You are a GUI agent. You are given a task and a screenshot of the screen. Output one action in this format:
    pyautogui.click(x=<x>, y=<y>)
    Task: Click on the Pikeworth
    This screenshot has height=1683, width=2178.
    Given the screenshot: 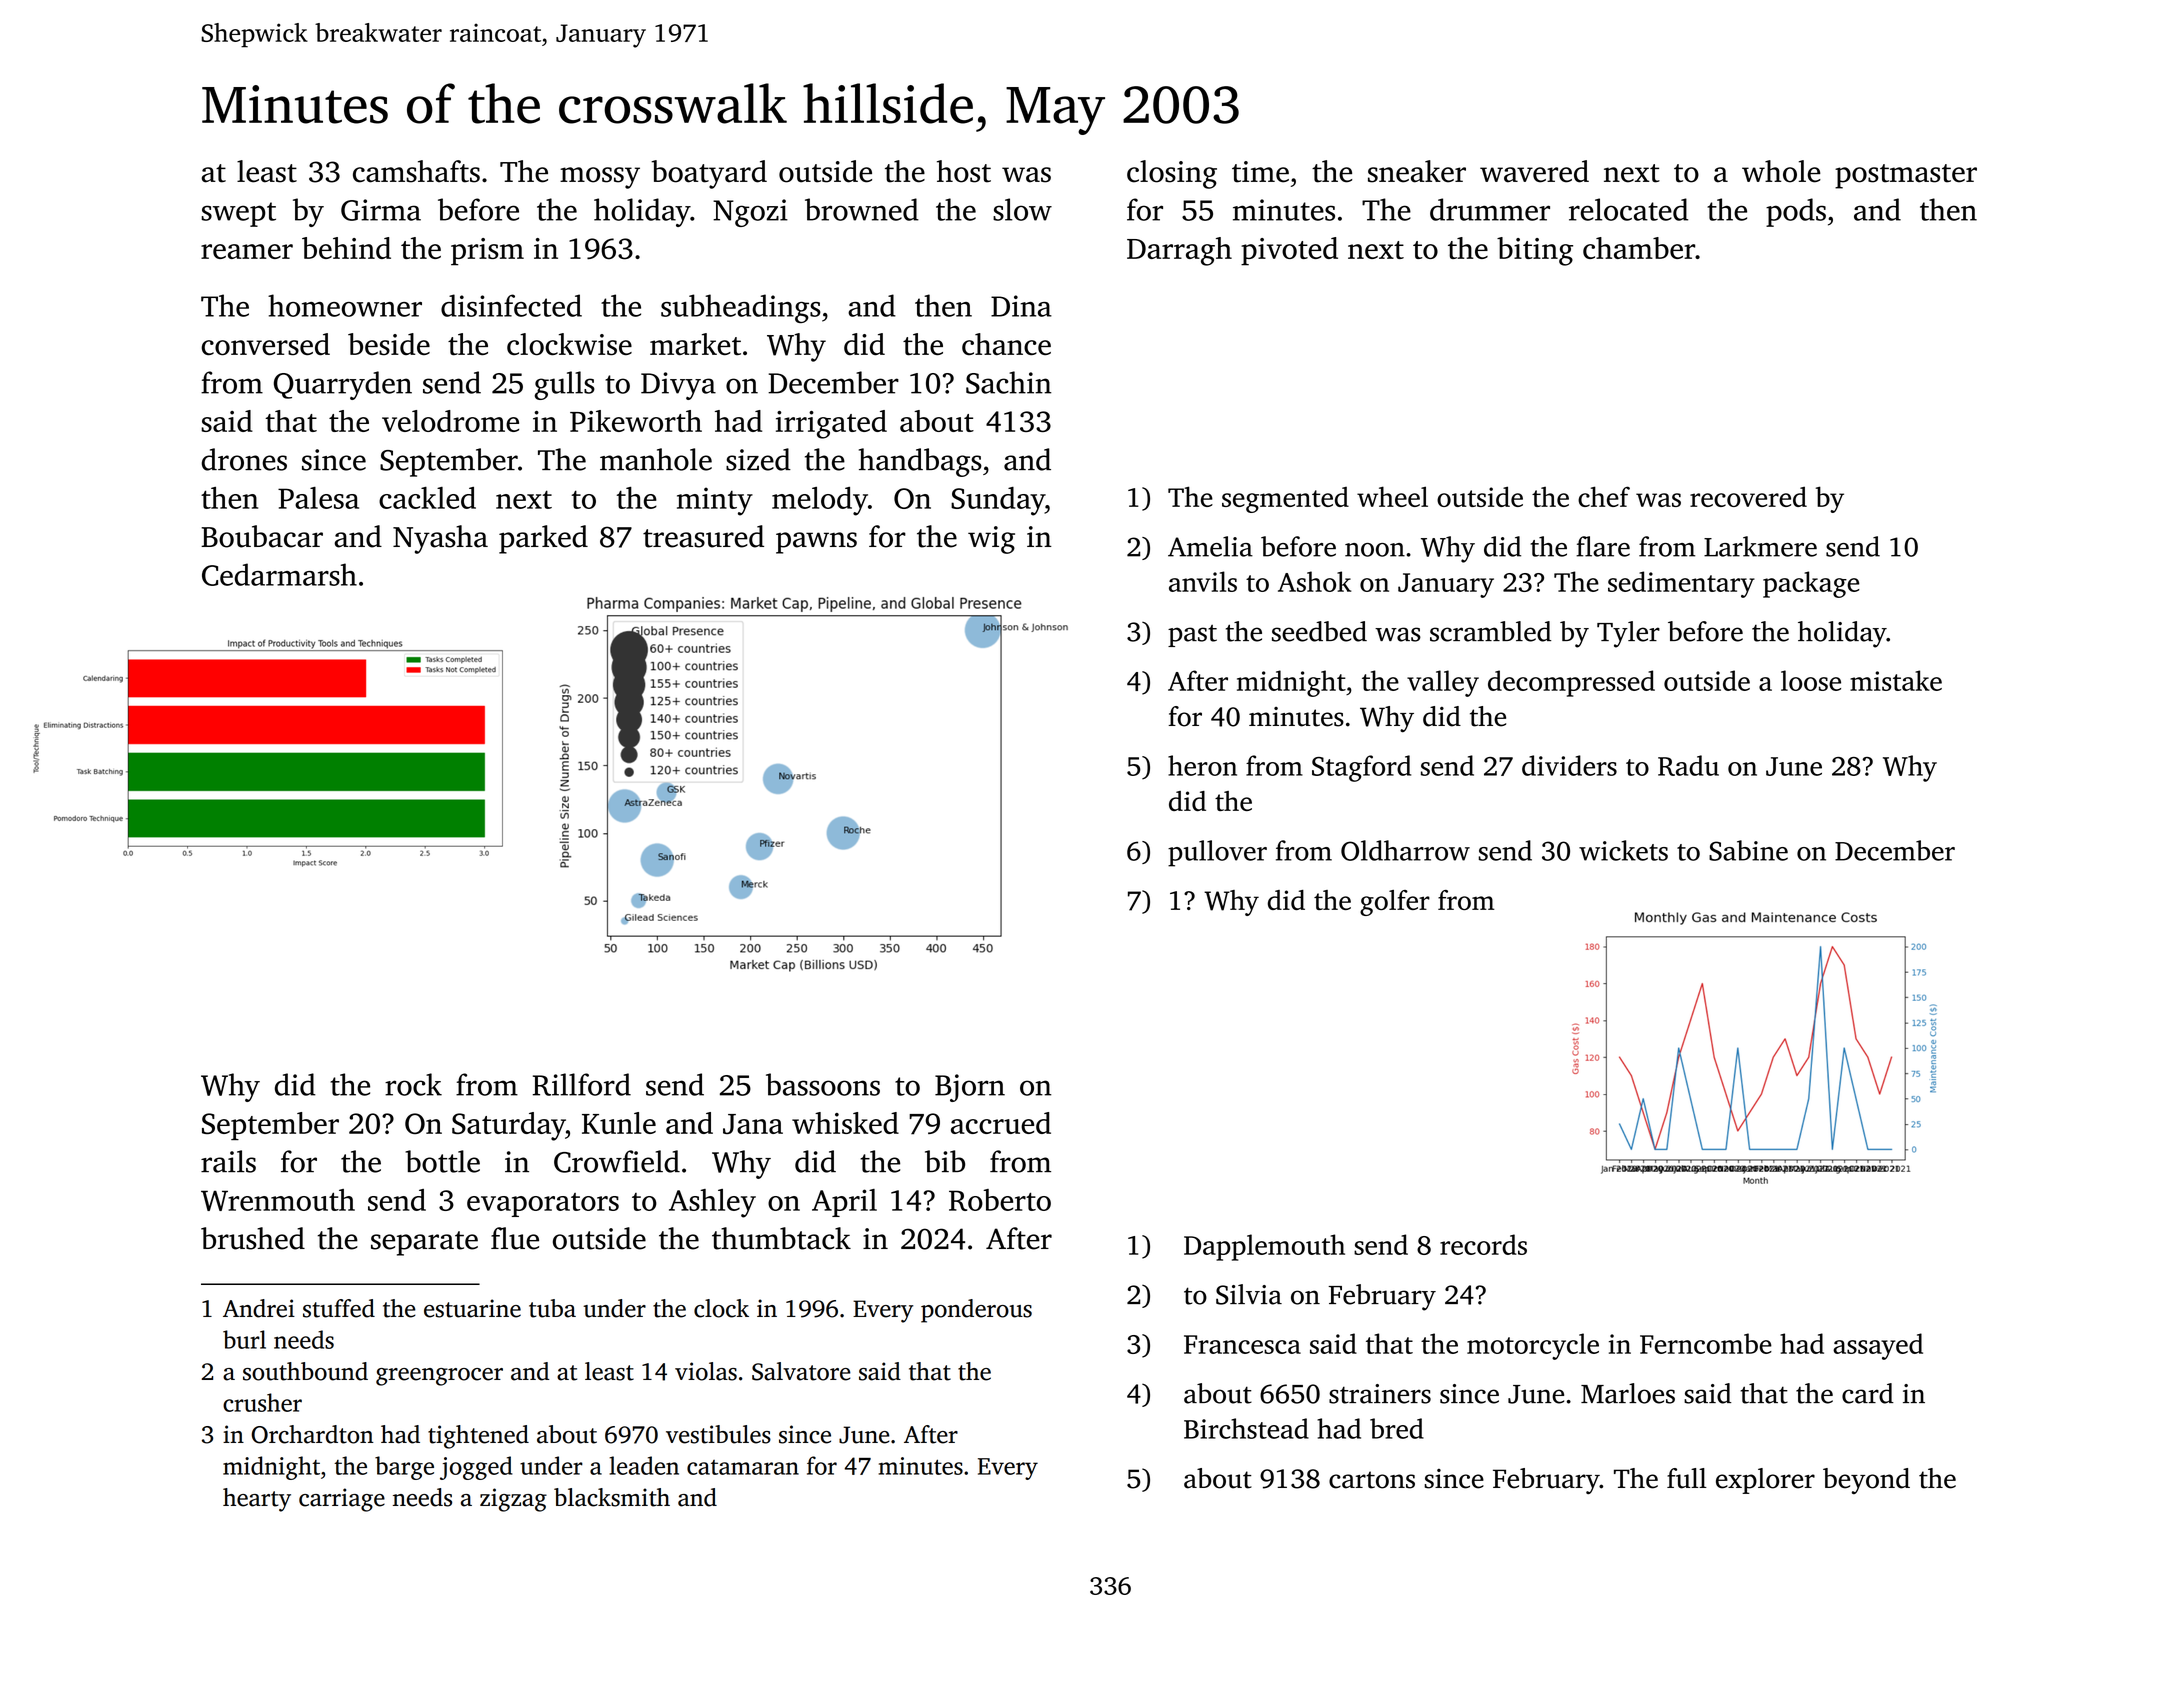 What is the action you would take?
    pyautogui.click(x=636, y=421)
